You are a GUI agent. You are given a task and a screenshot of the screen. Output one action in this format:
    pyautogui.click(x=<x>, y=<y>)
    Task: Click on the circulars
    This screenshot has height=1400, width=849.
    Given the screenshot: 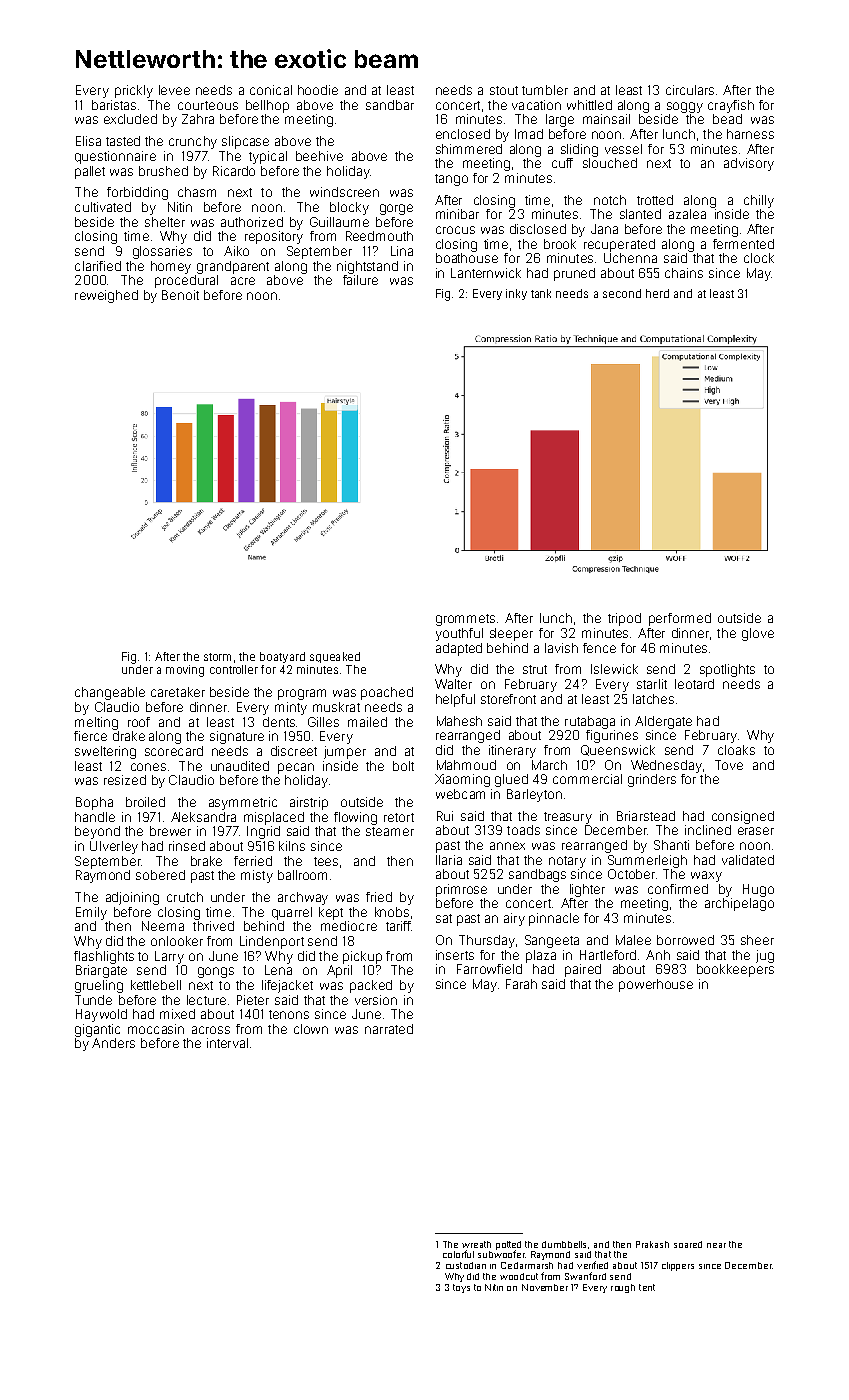 What is the action you would take?
    pyautogui.click(x=690, y=90)
